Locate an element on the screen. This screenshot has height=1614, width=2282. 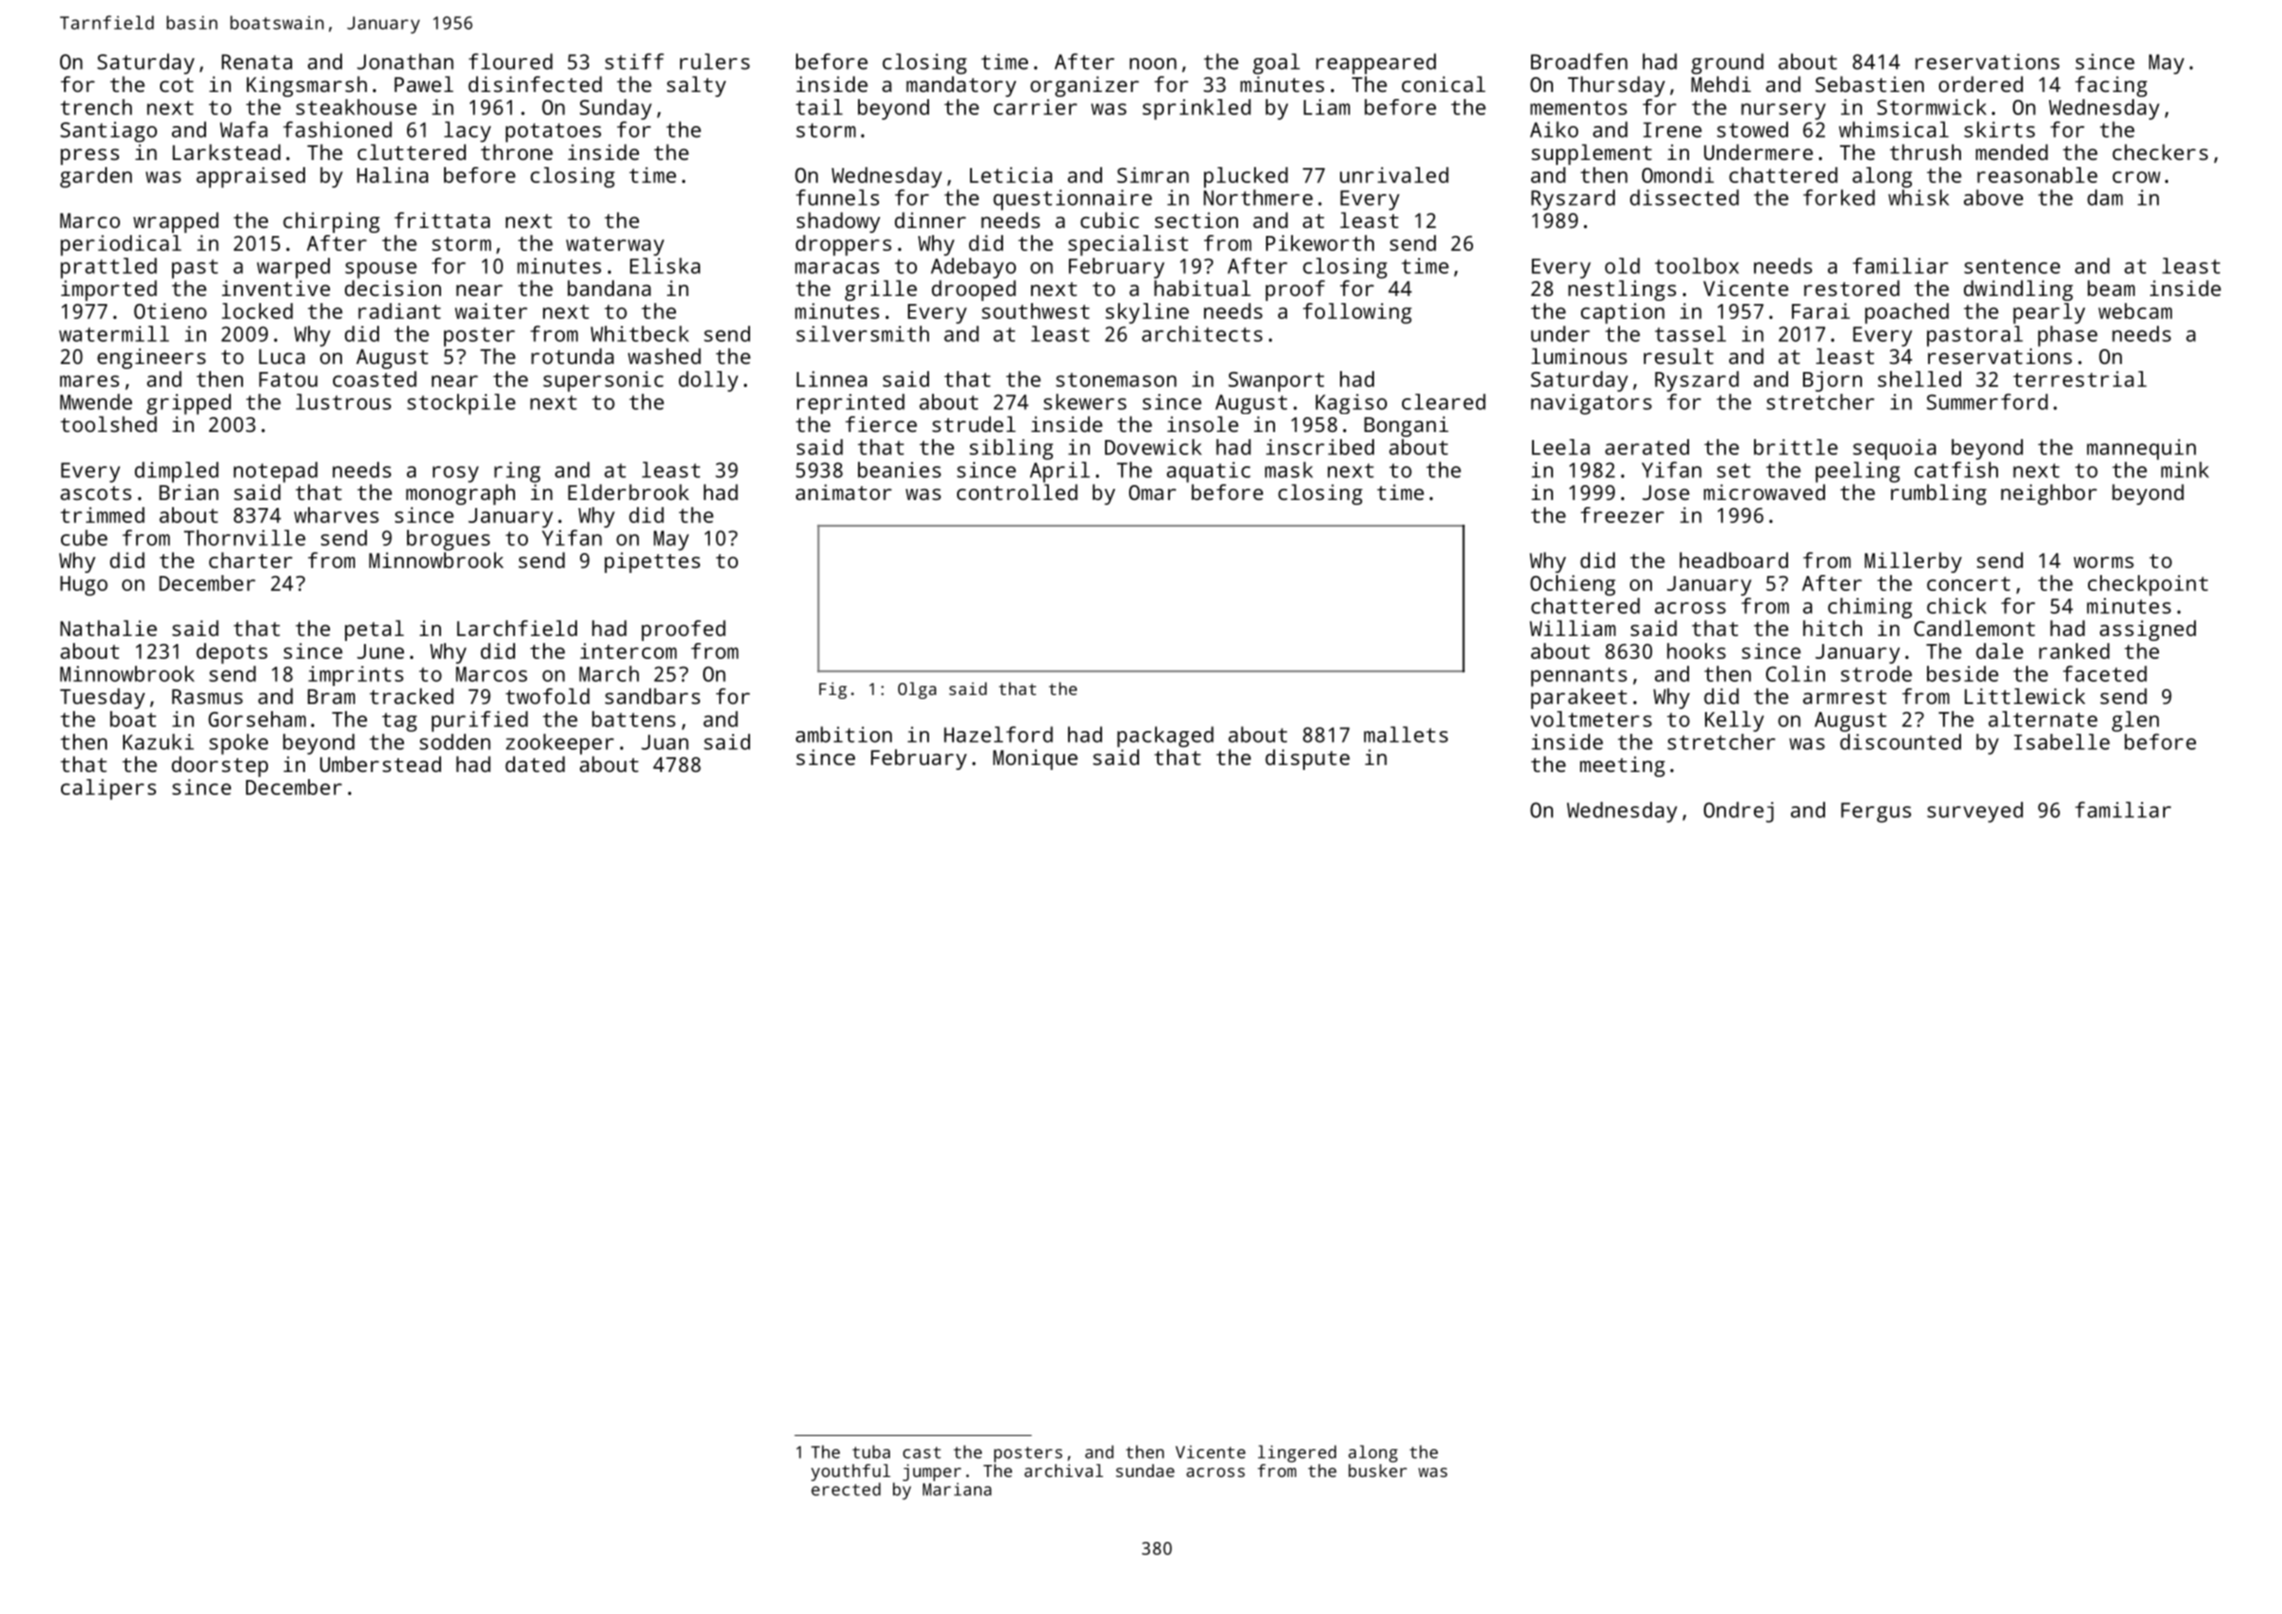
supersonic is located at coordinates (603, 381).
